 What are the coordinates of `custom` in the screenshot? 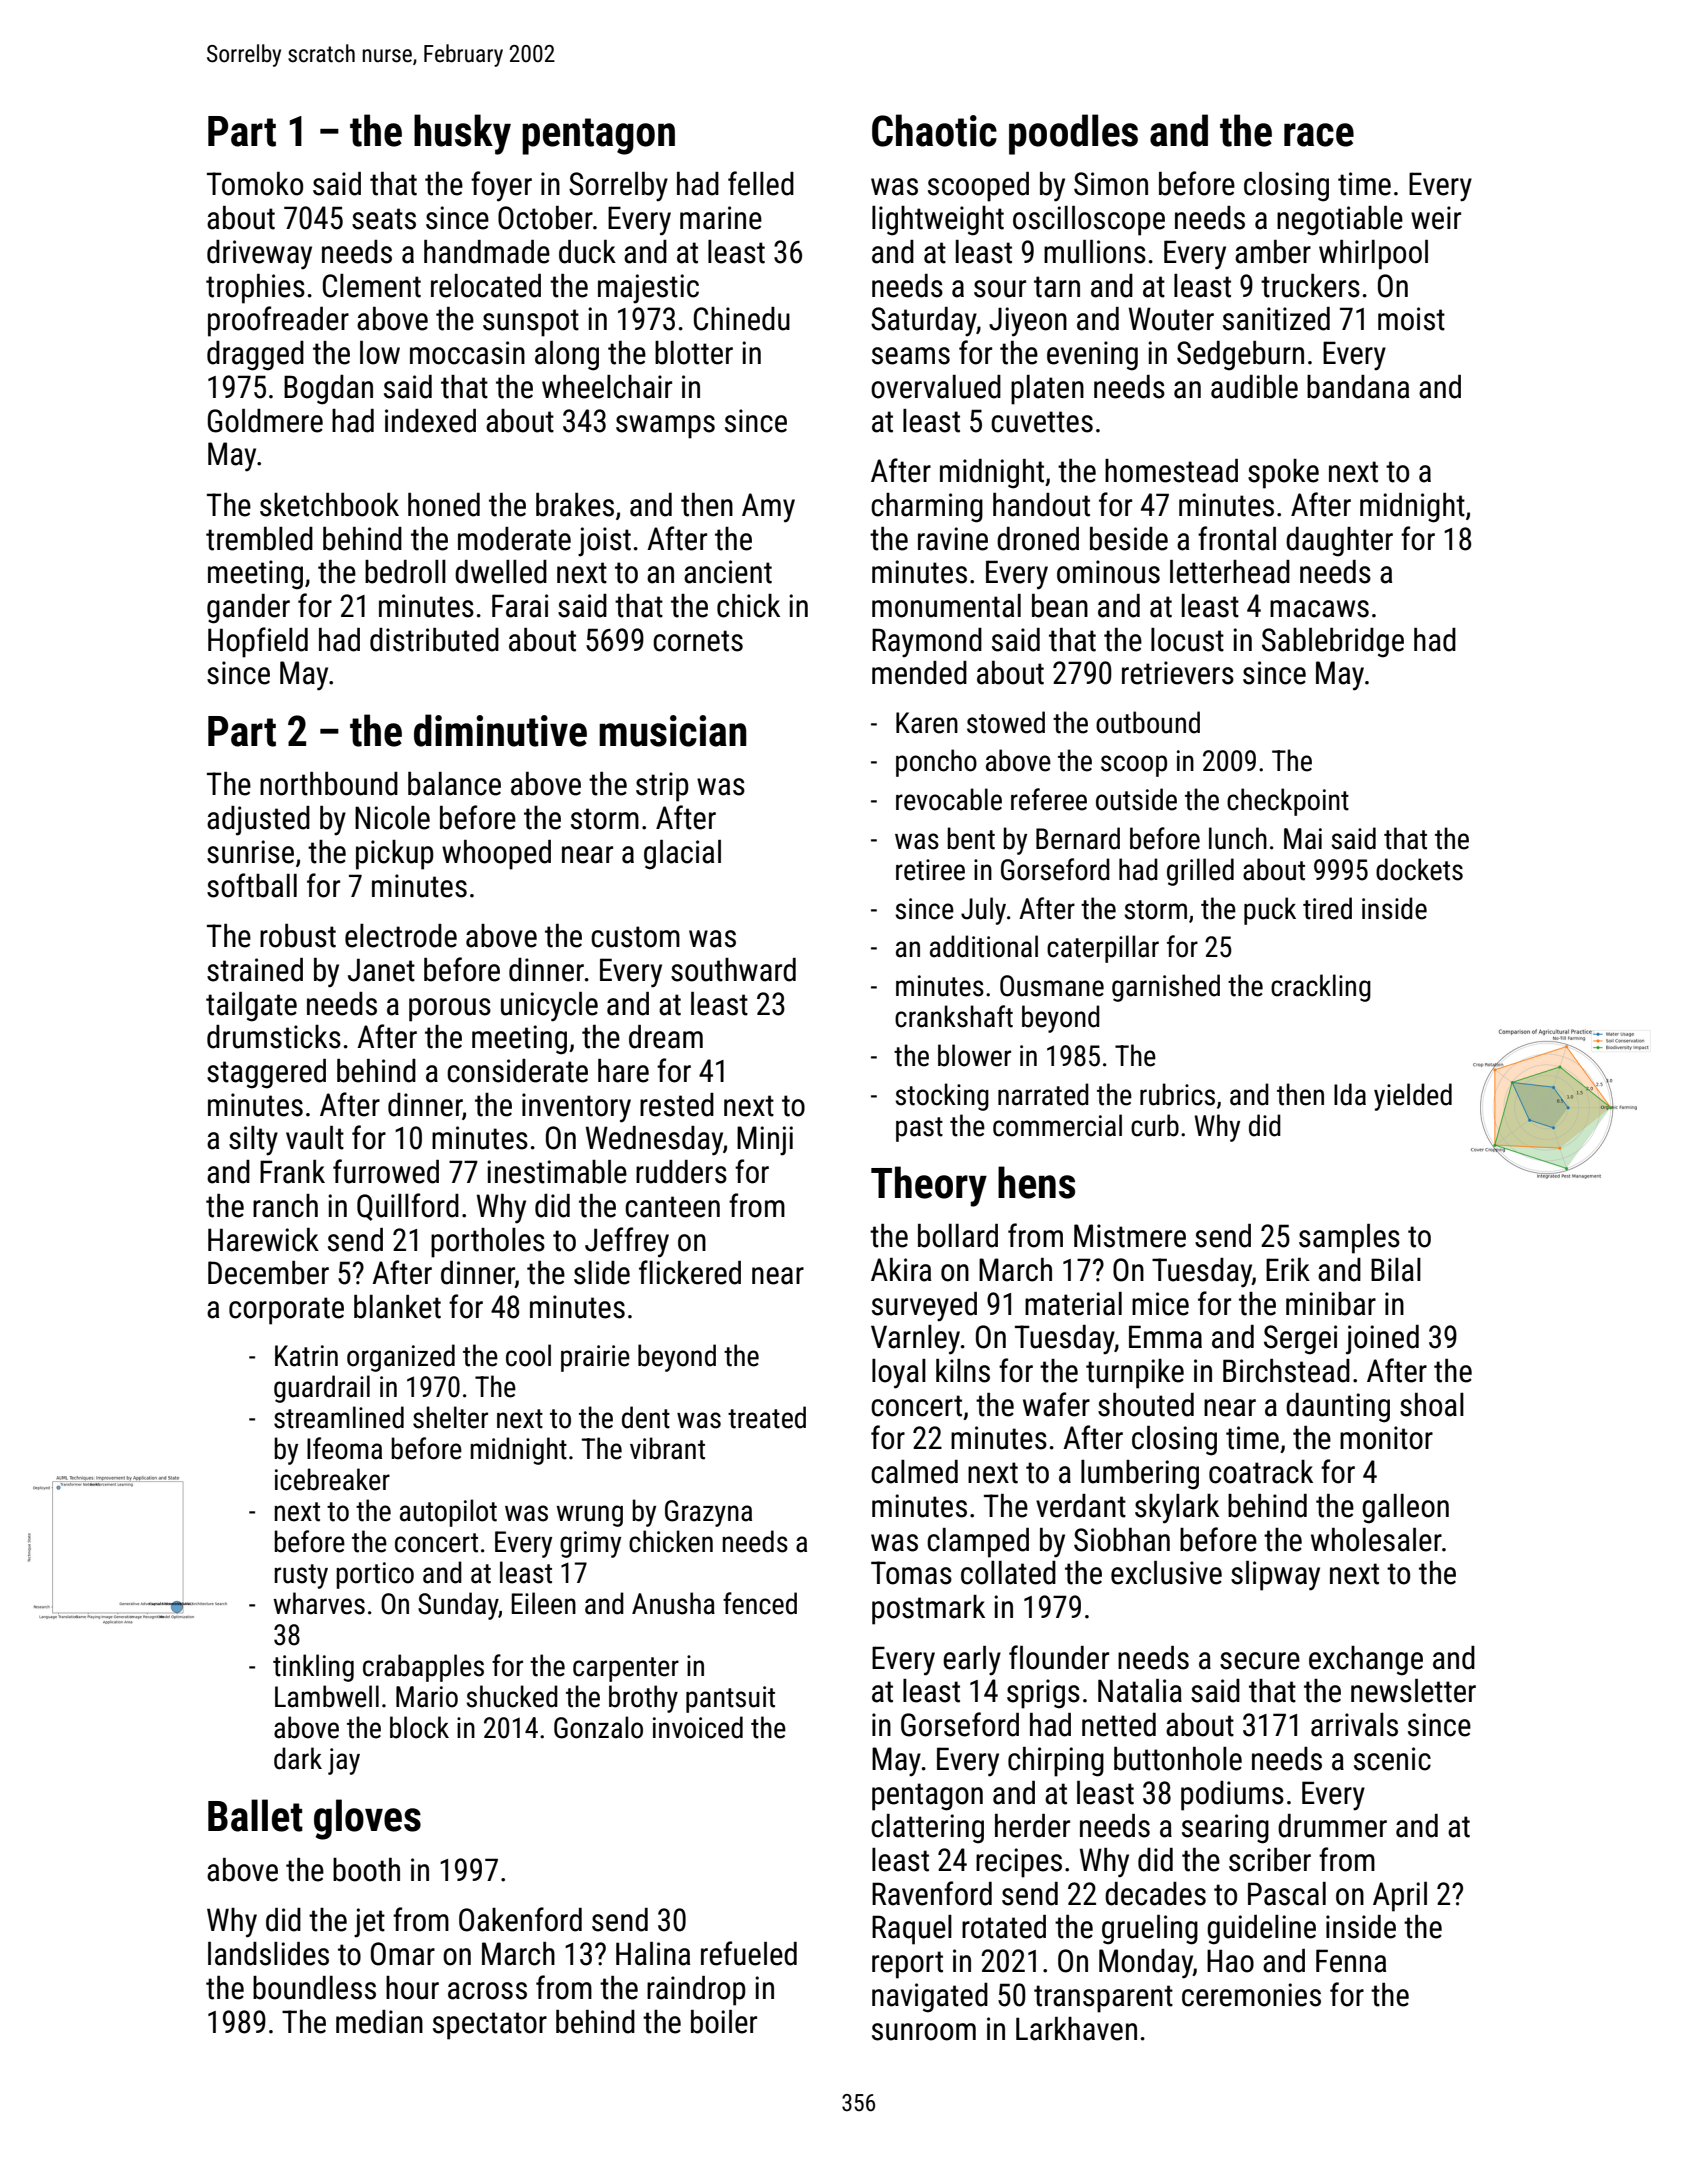 It's located at (635, 937).
